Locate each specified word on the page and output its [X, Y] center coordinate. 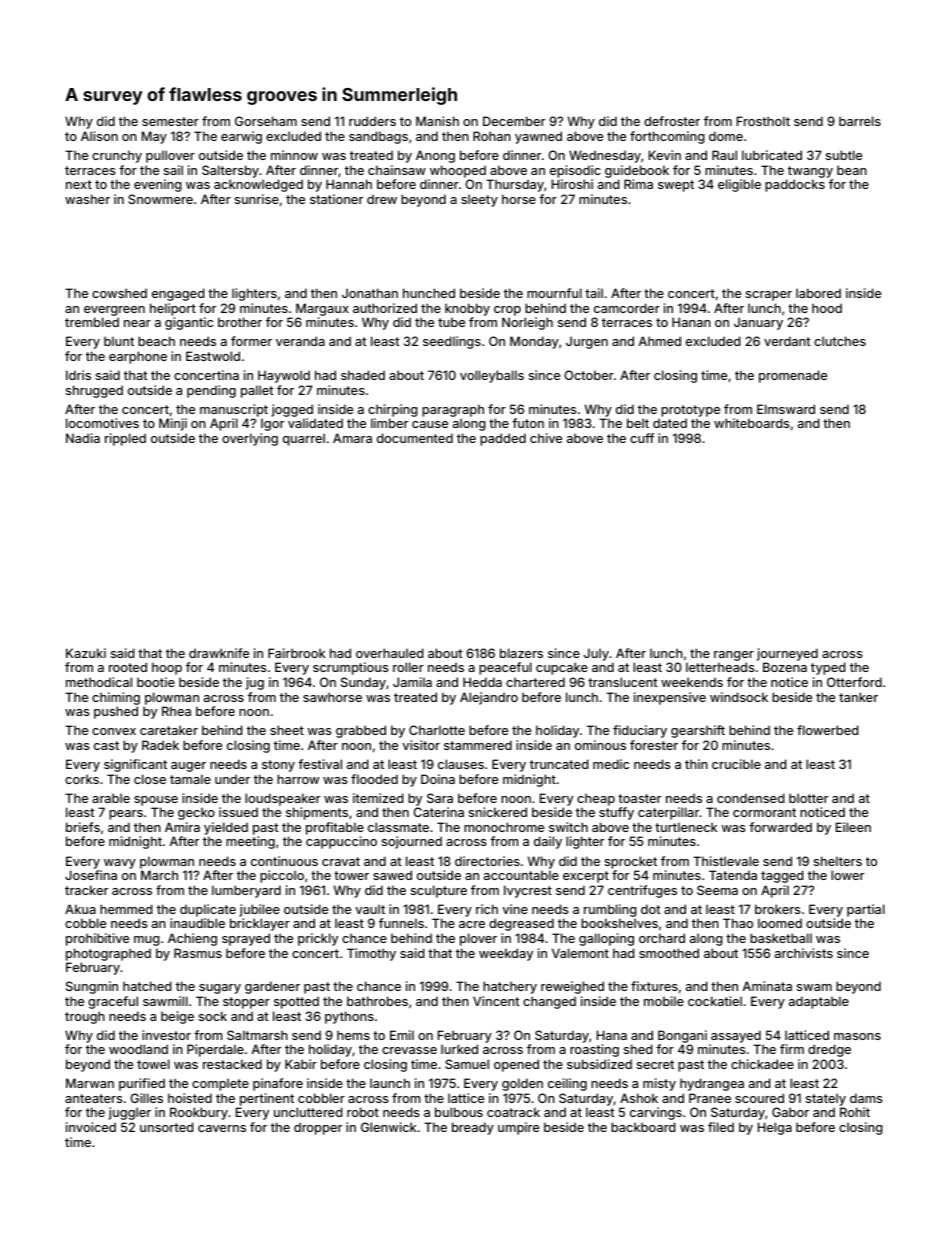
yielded [226, 828]
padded [503, 439]
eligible [739, 185]
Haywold [284, 376]
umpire [518, 1128]
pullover [170, 156]
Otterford [854, 682]
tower [351, 875]
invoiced [91, 1127]
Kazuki [86, 653]
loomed [780, 923]
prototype [690, 411]
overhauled [390, 653]
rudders [372, 121]
